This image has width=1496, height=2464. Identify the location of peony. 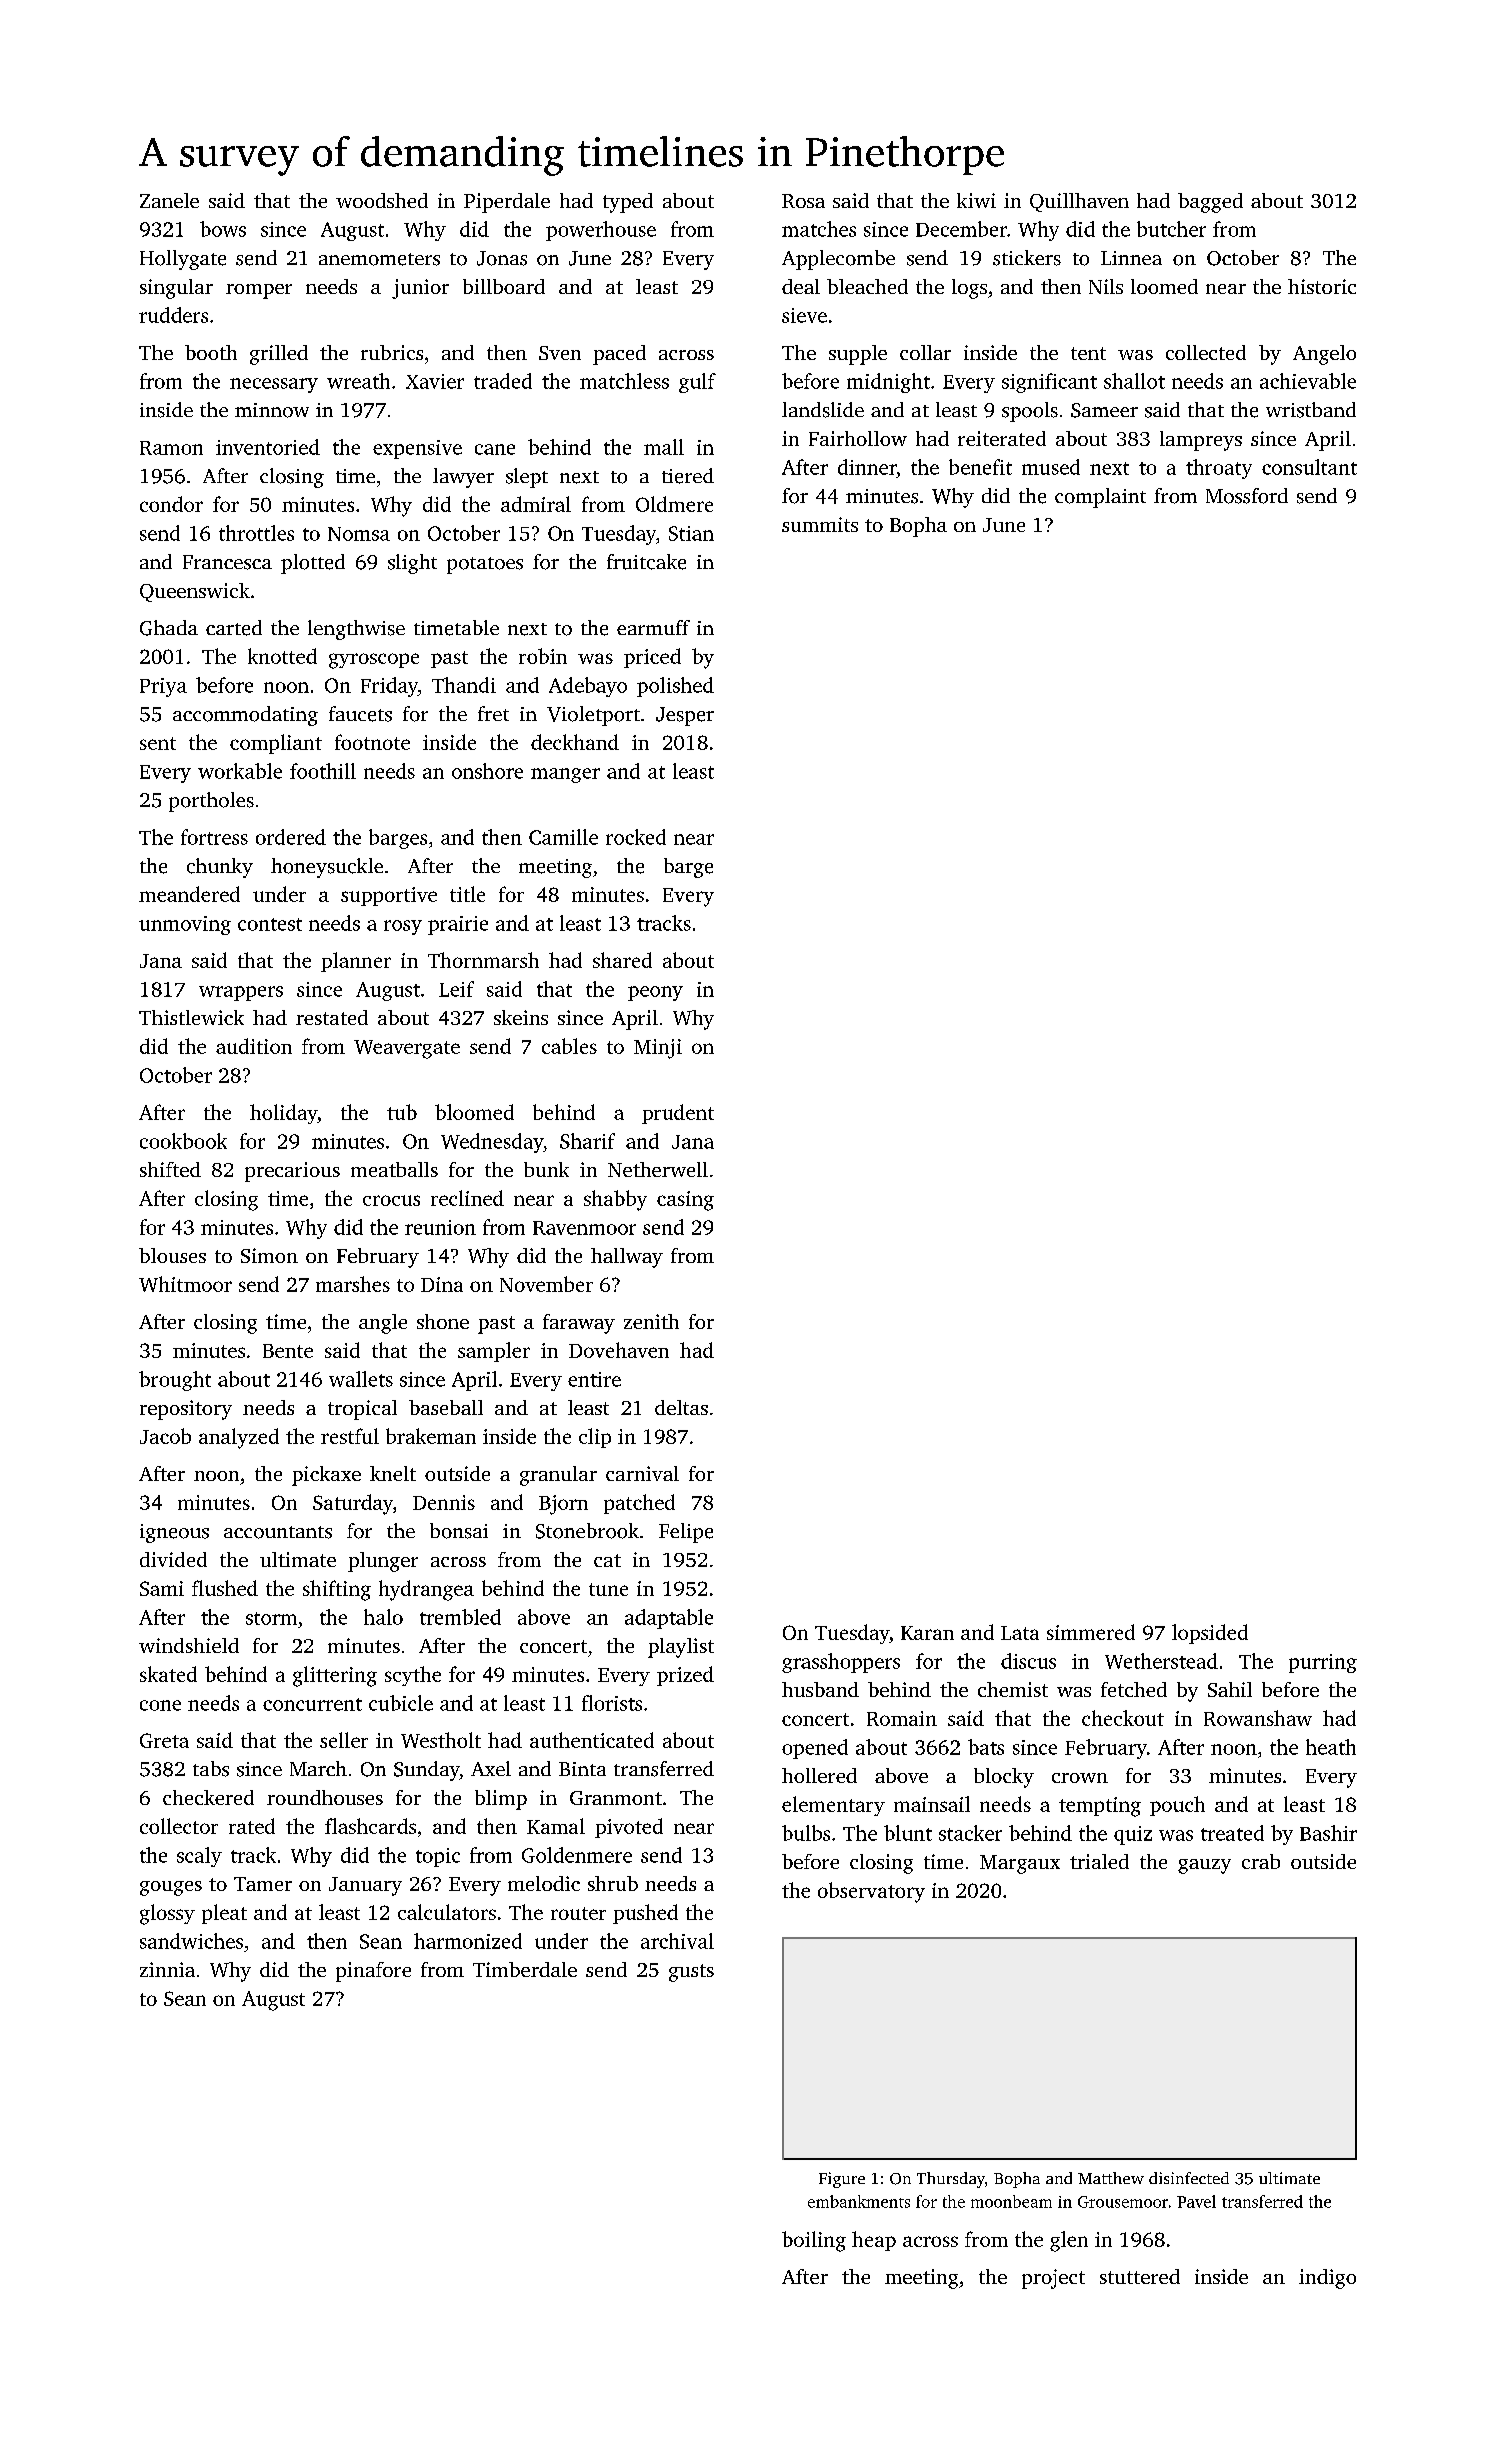
(655, 993).
